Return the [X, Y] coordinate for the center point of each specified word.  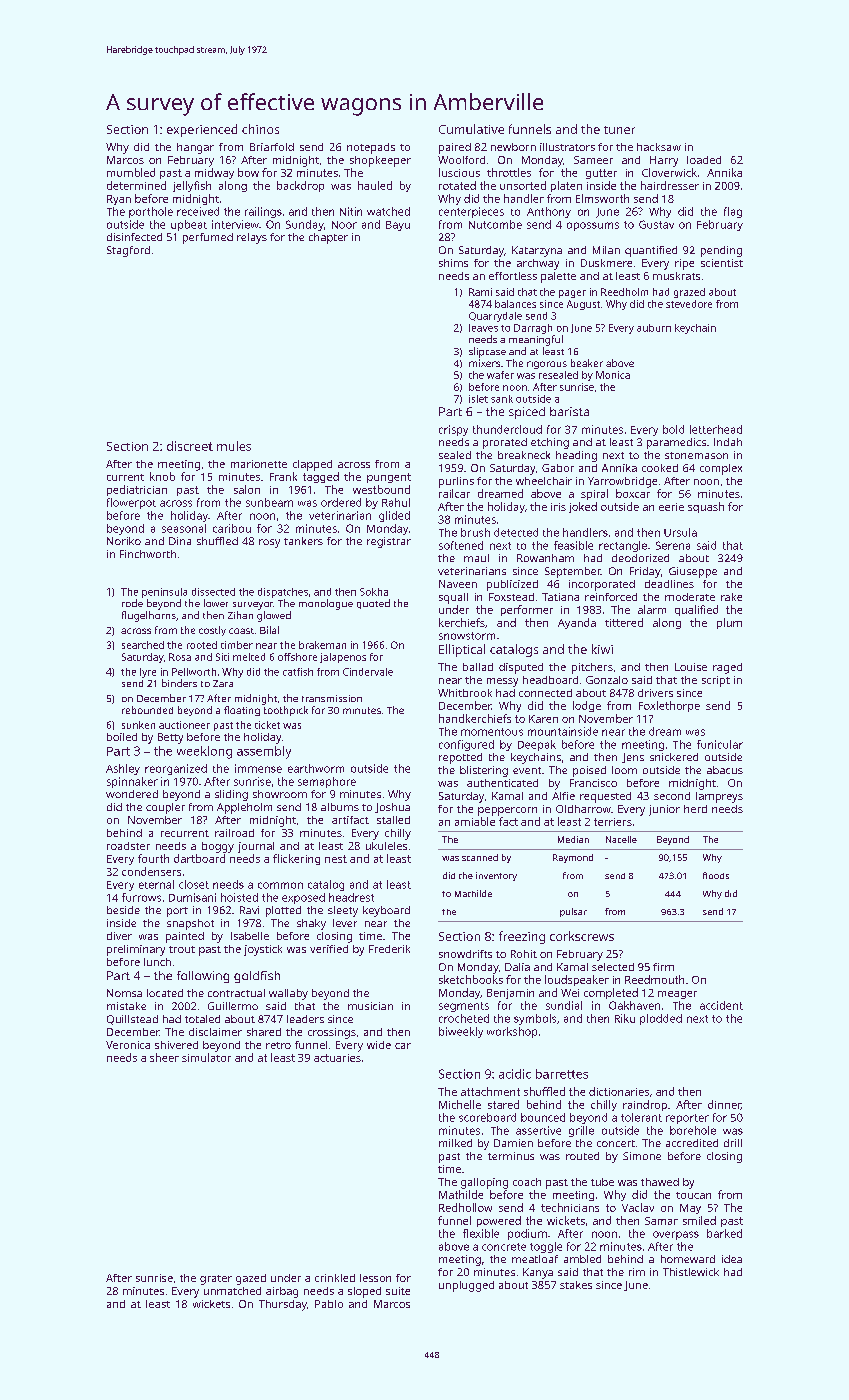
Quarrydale [495, 317]
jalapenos [343, 658]
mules [234, 446]
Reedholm [624, 292]
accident [721, 1005]
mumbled [131, 172]
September [573, 572]
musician [370, 1006]
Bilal [269, 630]
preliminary [136, 950]
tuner [619, 130]
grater [216, 1280]
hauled [375, 185]
